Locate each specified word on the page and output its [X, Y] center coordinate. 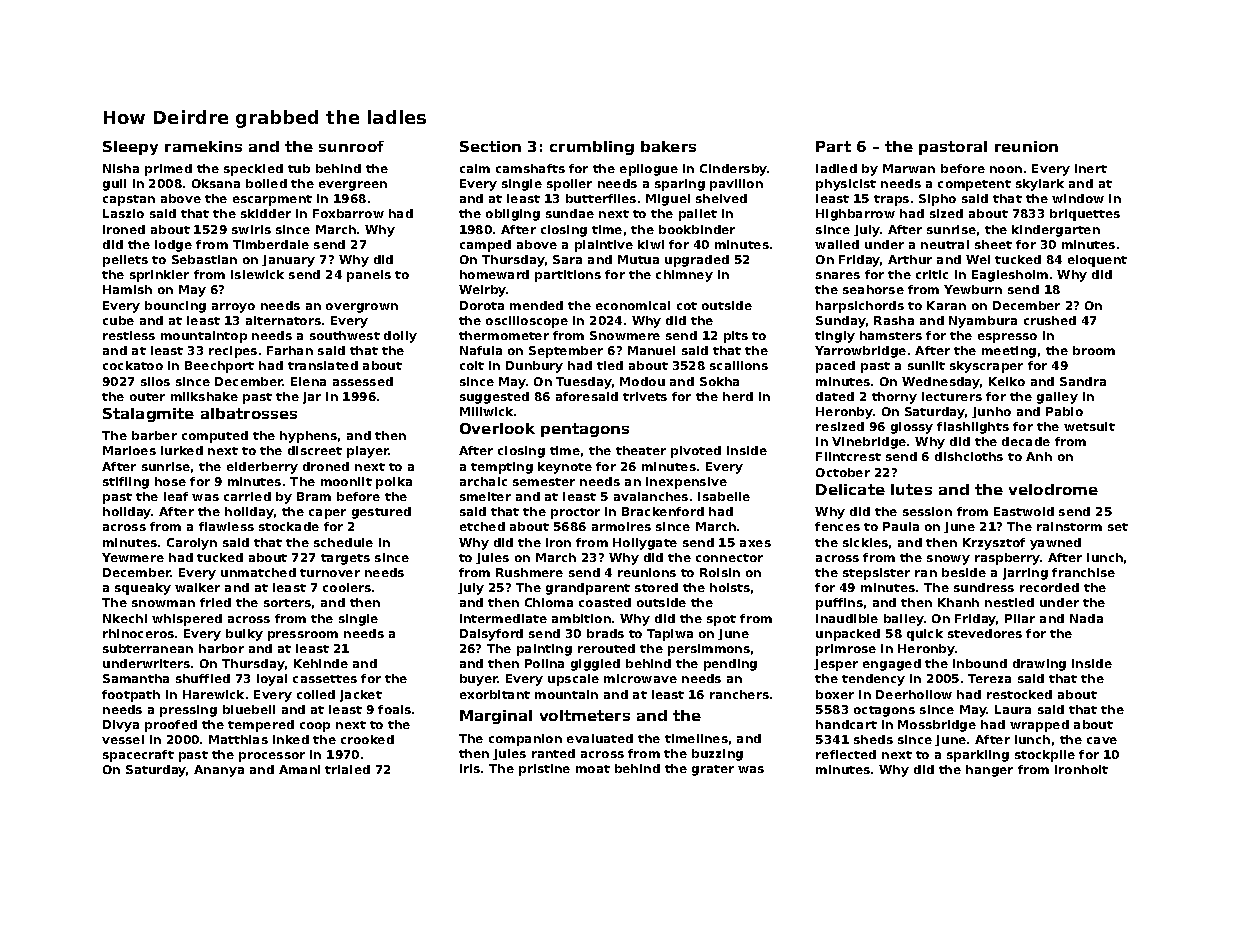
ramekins [203, 146]
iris [470, 768]
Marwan [909, 168]
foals [394, 709]
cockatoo [133, 365]
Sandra [1083, 381]
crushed [1050, 320]
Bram [314, 496]
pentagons [585, 430]
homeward [494, 274]
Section [490, 146]
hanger [989, 771]
